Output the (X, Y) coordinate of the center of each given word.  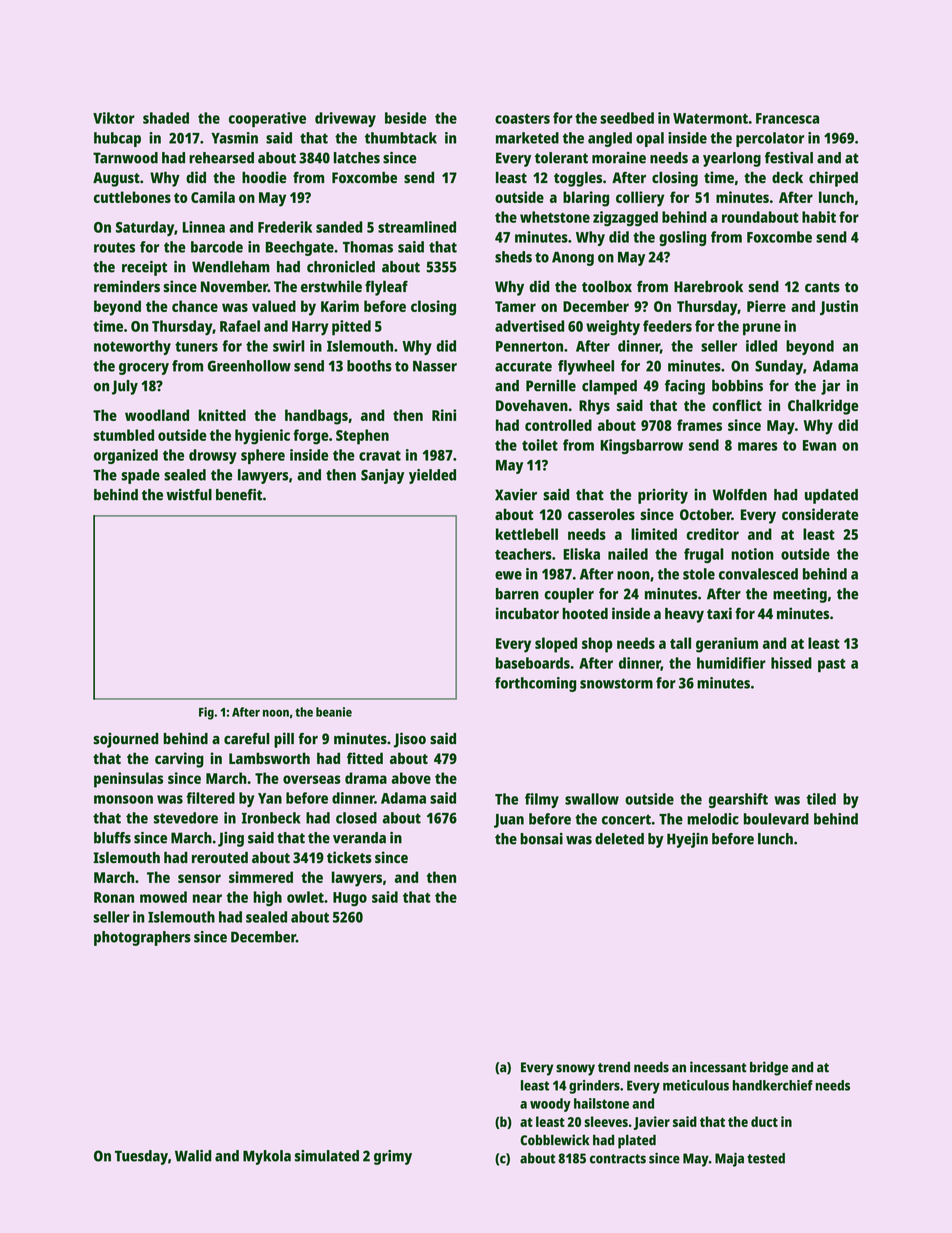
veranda (359, 838)
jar (830, 387)
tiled (821, 799)
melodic (713, 819)
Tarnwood (125, 158)
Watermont (710, 118)
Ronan (114, 897)
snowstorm (616, 683)
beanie (334, 712)
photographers (142, 938)
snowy (575, 1070)
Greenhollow (249, 366)
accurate (523, 366)
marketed (527, 138)
